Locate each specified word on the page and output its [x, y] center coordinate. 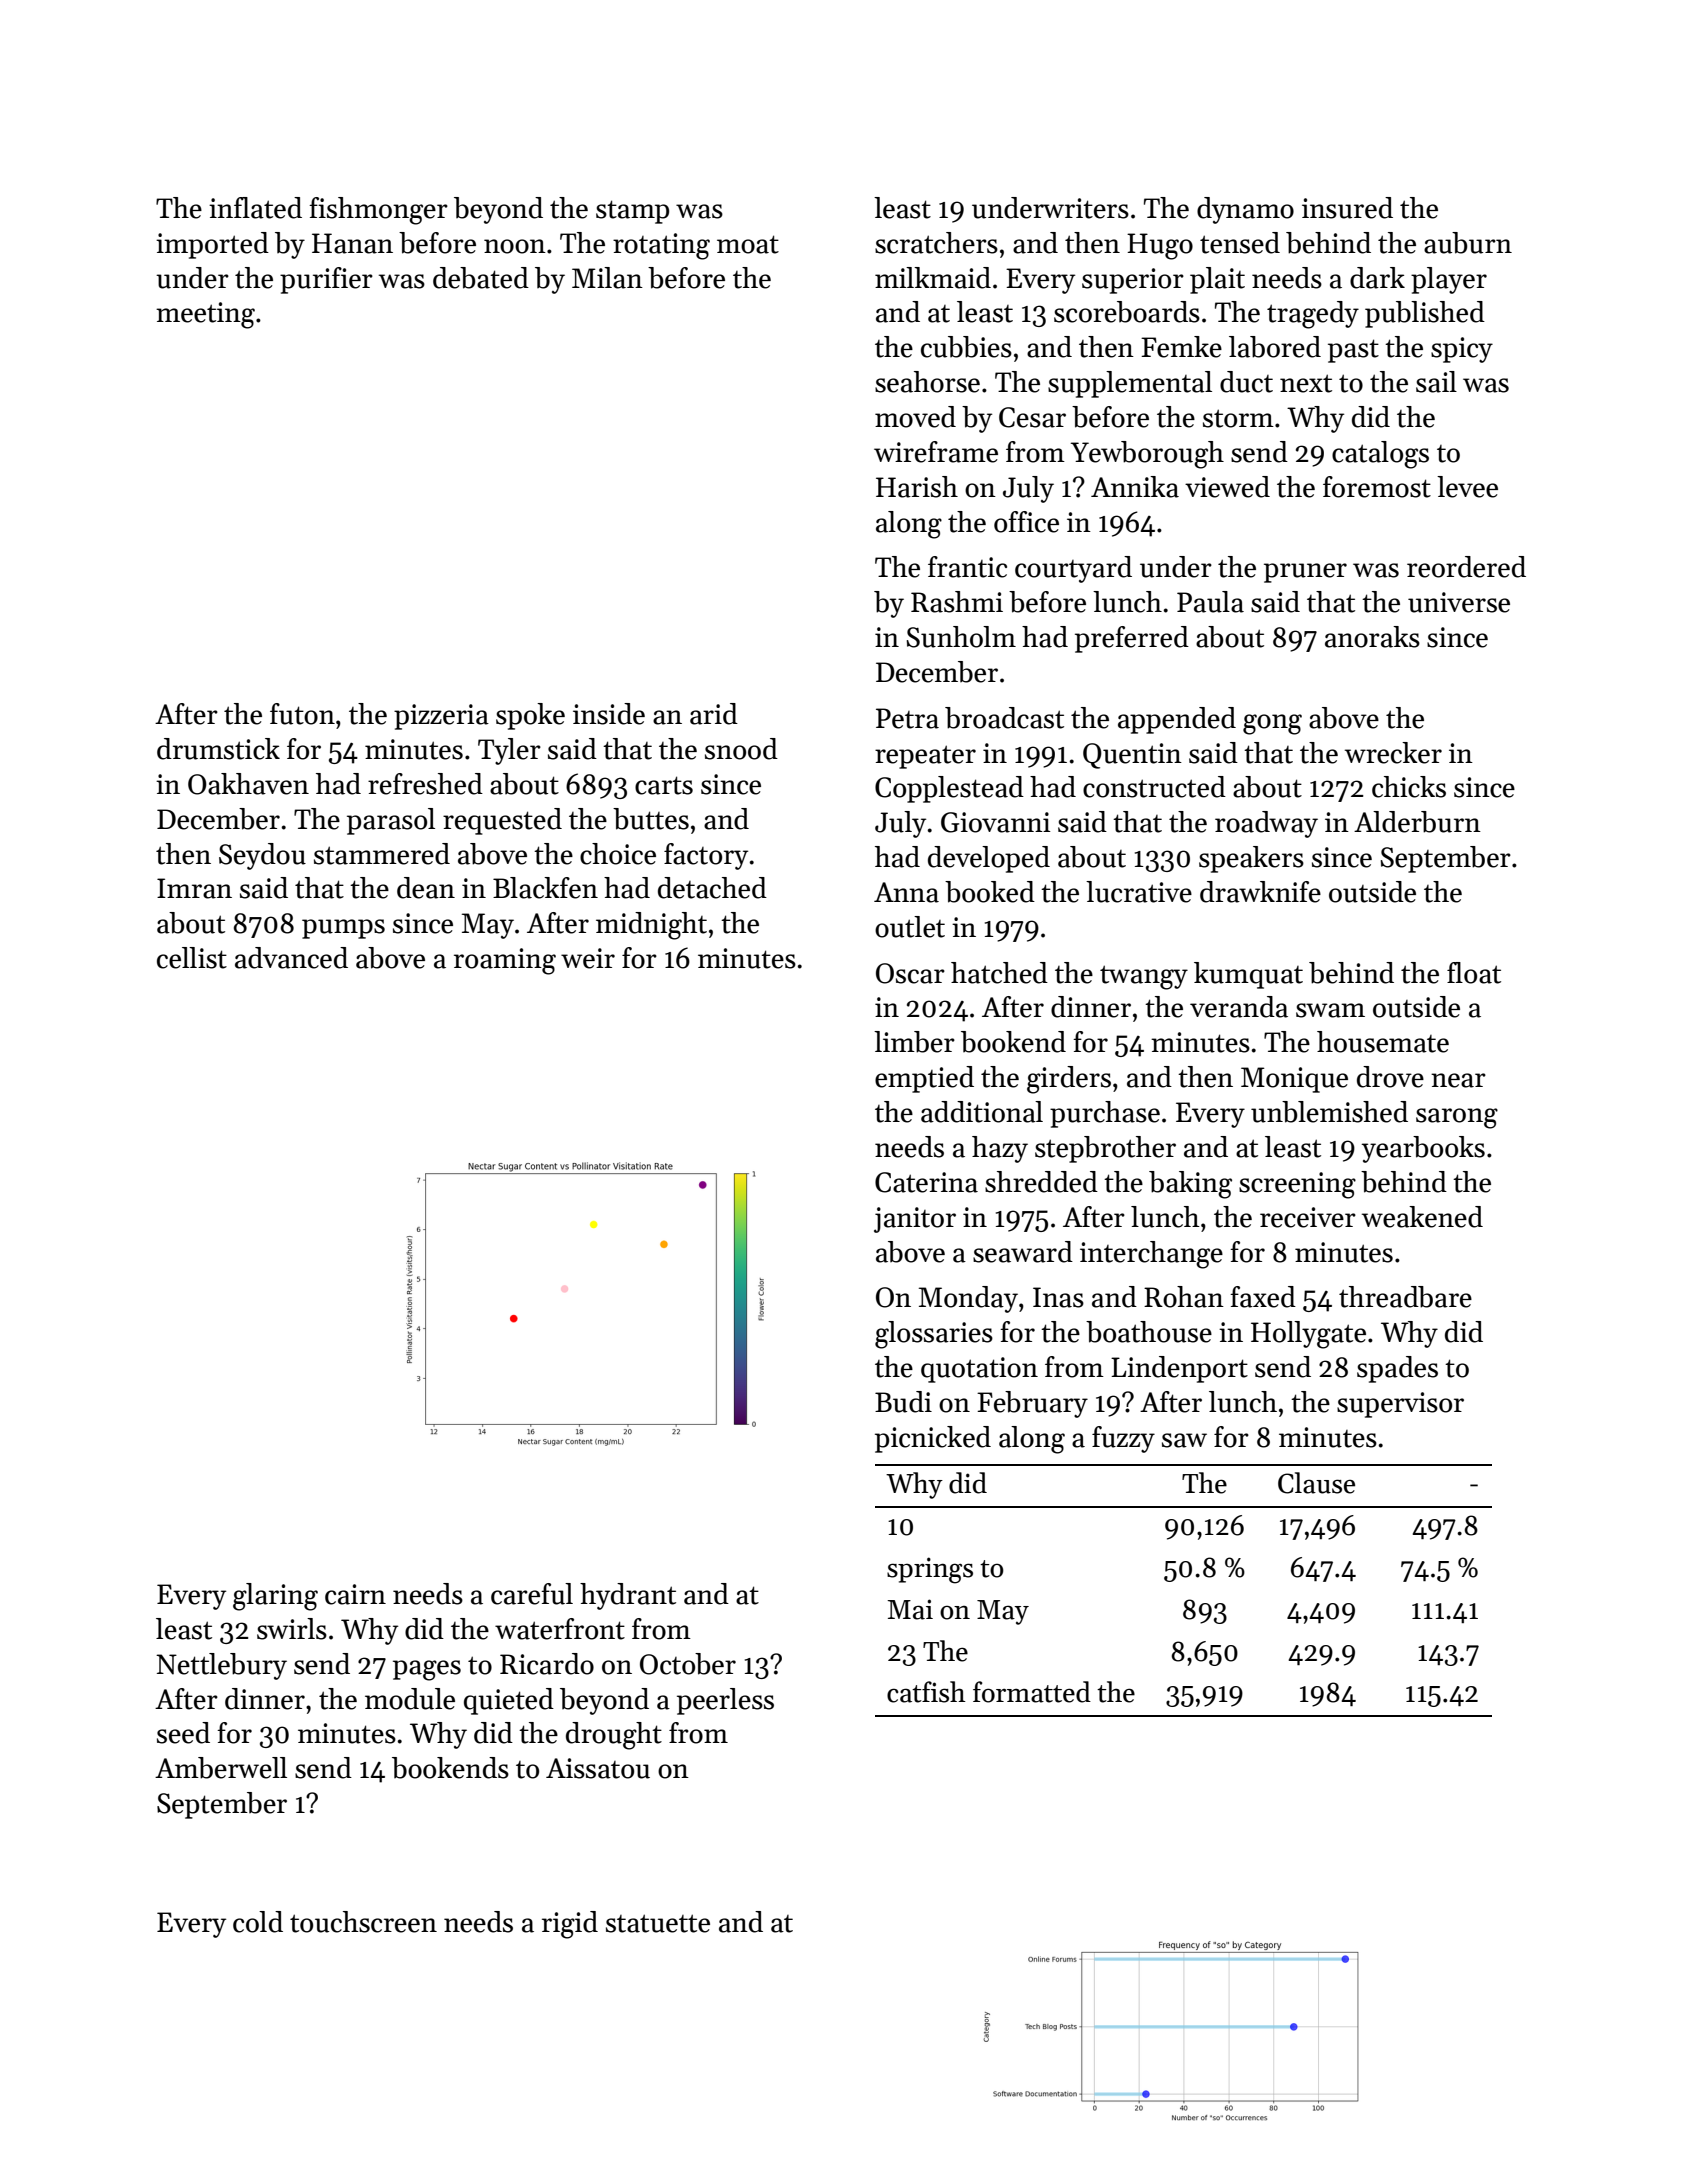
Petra [907, 718]
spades [1397, 1369]
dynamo [1245, 210]
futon [302, 714]
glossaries [934, 1335]
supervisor [1400, 1405]
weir [588, 958]
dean [426, 888]
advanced [291, 958]
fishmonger [378, 211]
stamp [632, 212]
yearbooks [1423, 1149]
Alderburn [1417, 822]
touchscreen [363, 1922]
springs [930, 1570]
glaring [275, 1597]
